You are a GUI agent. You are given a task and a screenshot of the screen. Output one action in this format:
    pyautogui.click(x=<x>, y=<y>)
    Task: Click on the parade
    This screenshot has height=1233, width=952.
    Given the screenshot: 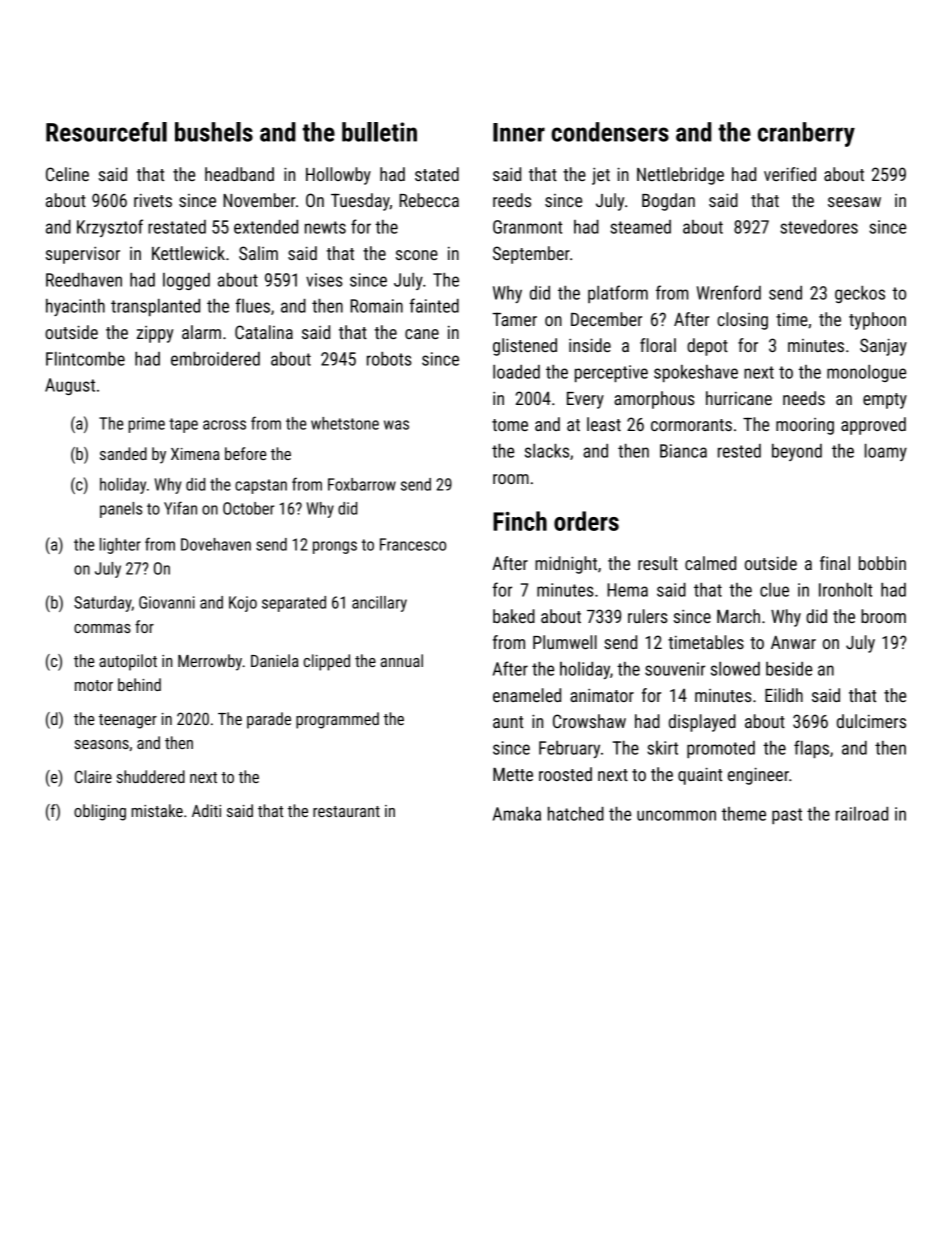 What is the action you would take?
    pyautogui.click(x=269, y=720)
